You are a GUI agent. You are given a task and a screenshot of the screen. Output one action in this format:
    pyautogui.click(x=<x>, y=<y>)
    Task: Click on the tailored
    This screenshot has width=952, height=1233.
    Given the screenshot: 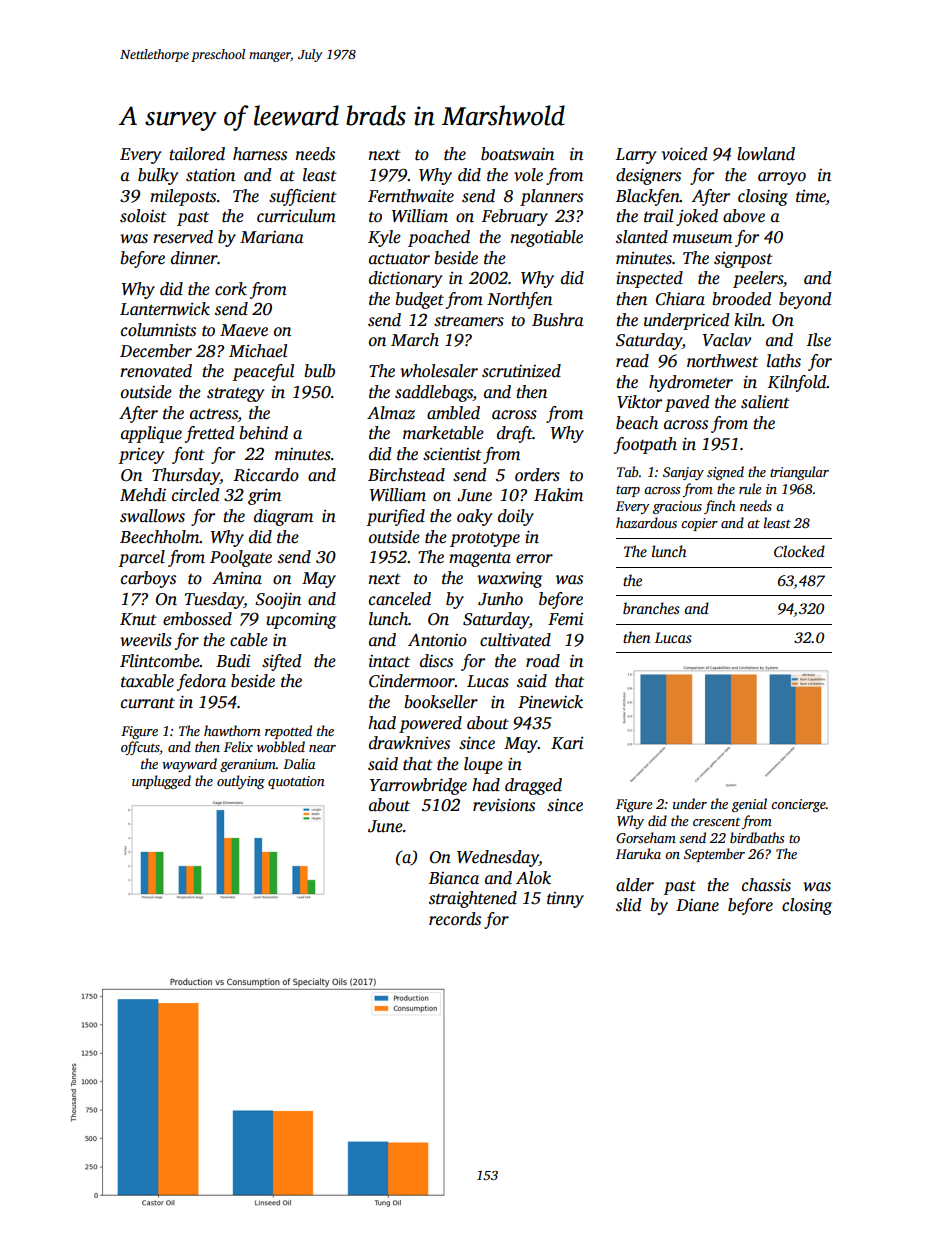 What is the action you would take?
    pyautogui.click(x=197, y=154)
